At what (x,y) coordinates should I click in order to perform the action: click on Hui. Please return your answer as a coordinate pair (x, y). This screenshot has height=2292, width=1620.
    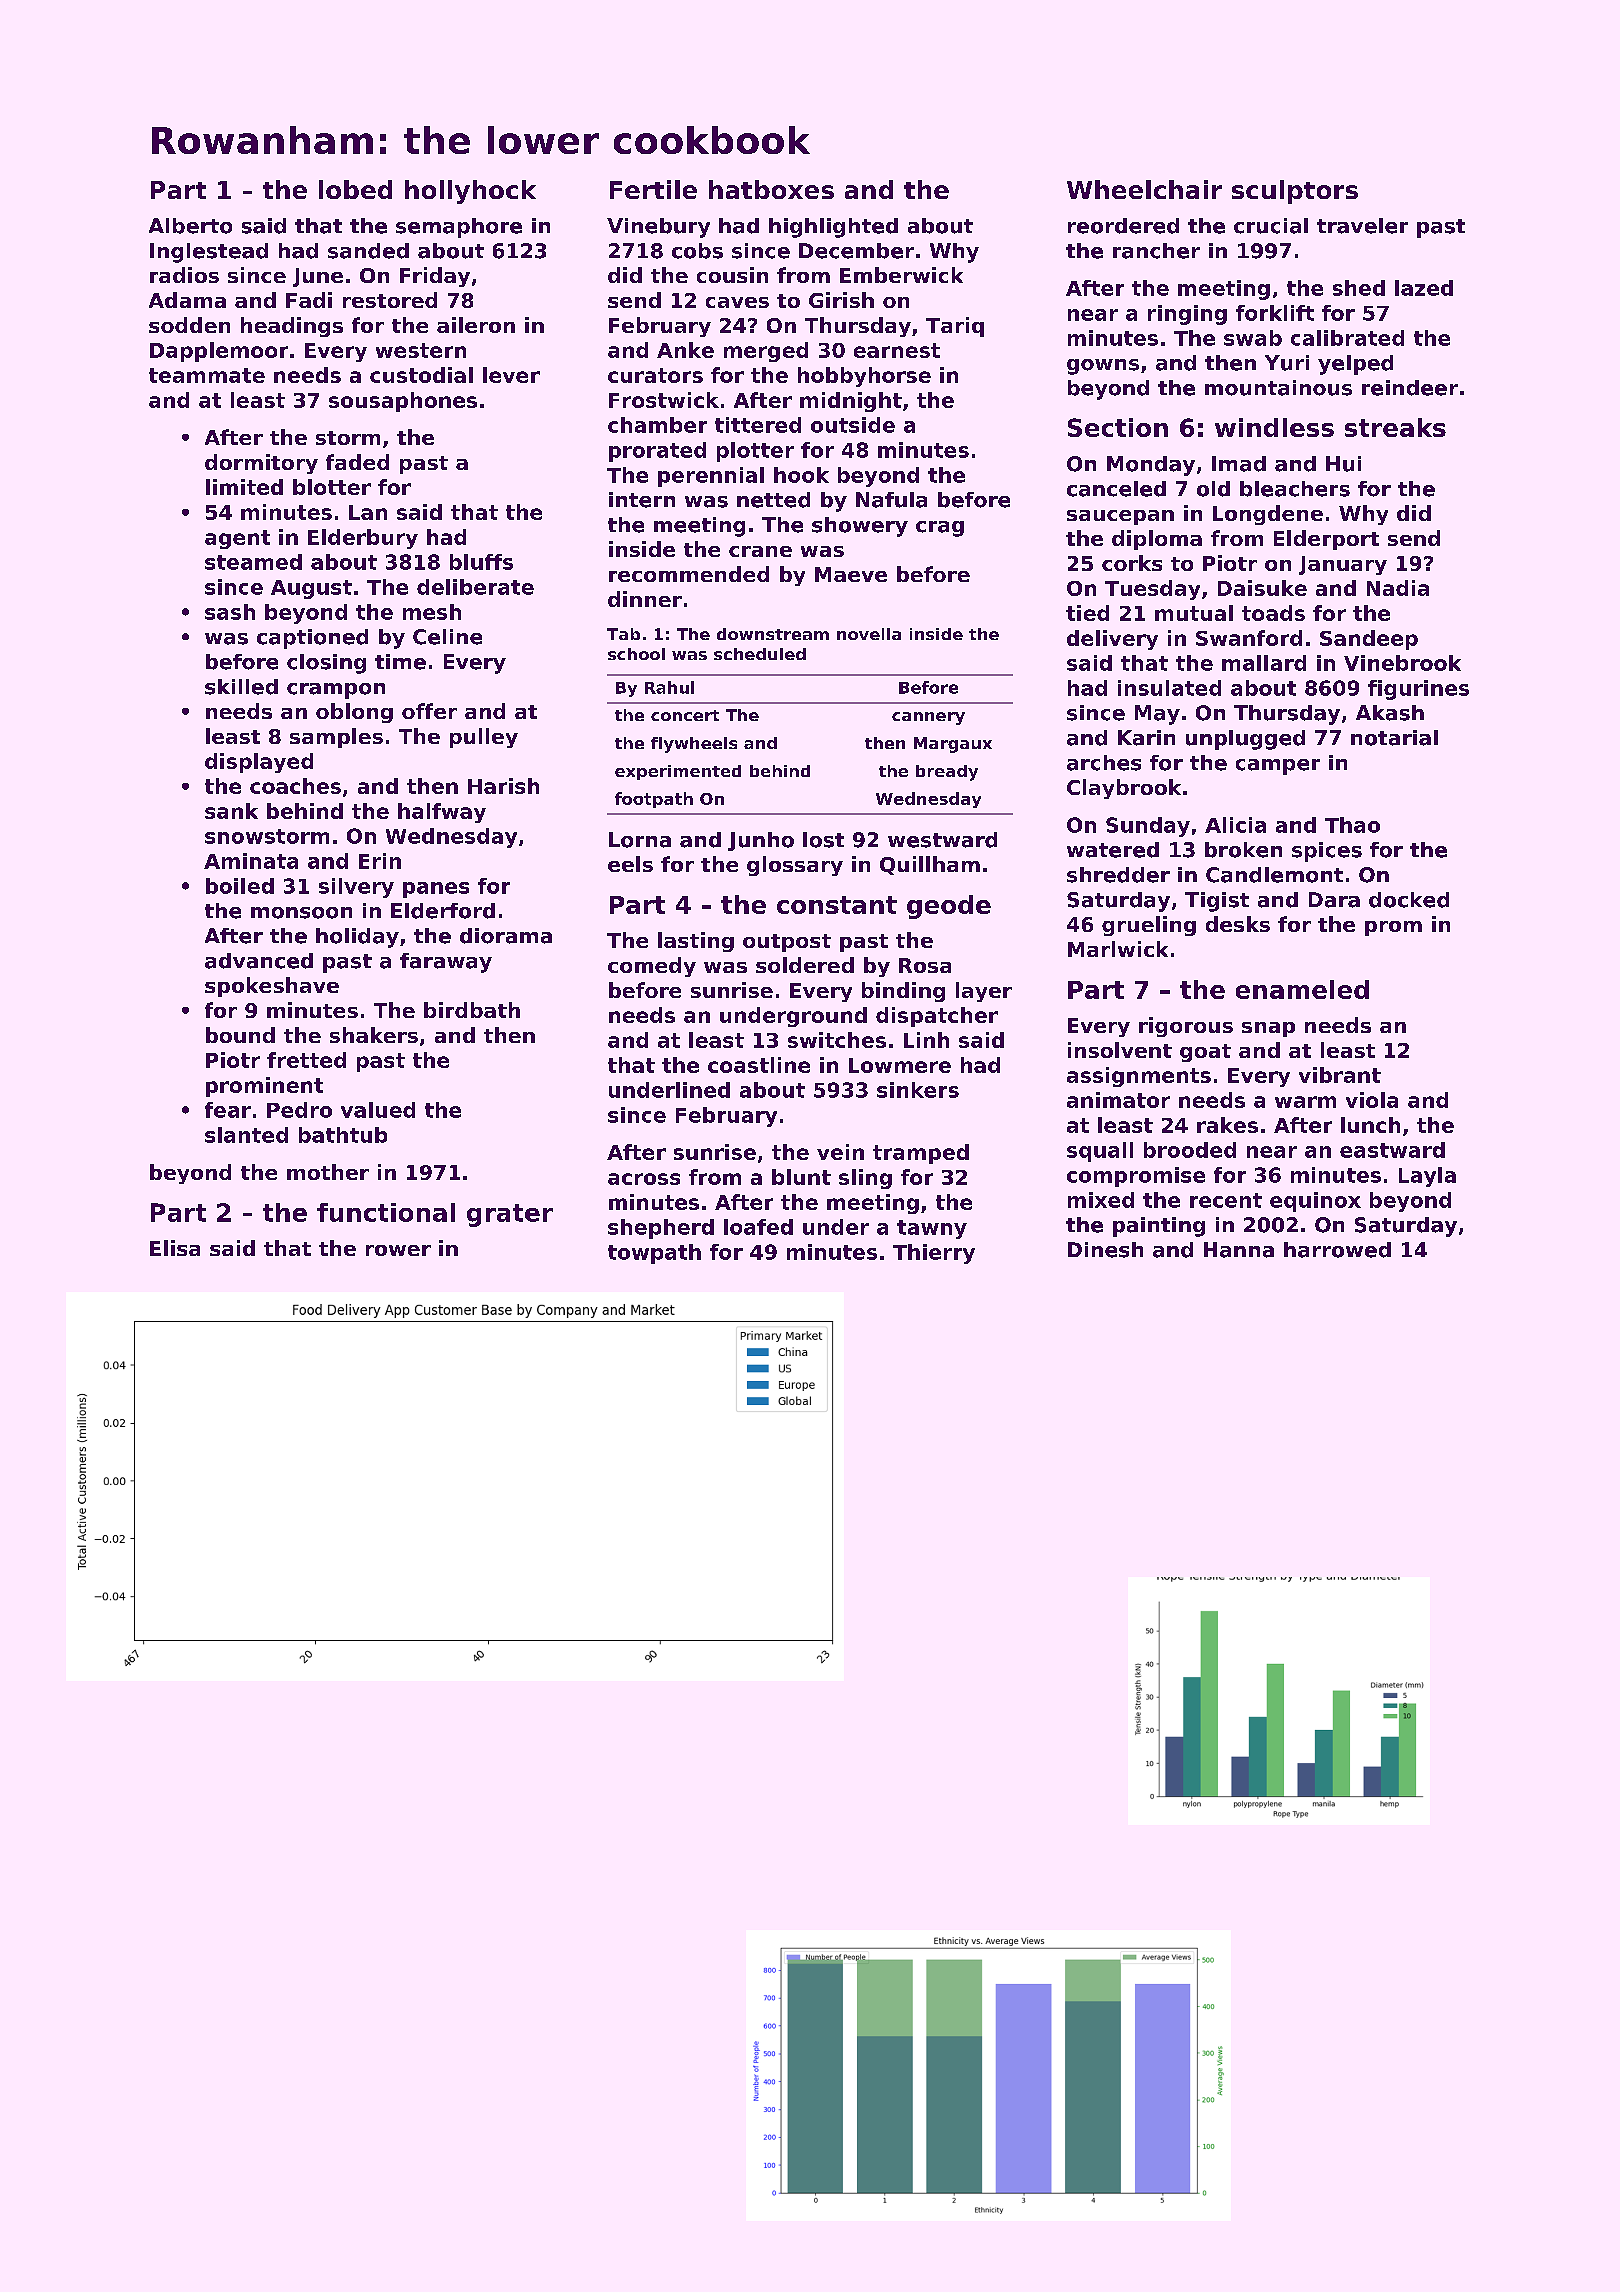
    Looking at the image, I should click on (1343, 464).
